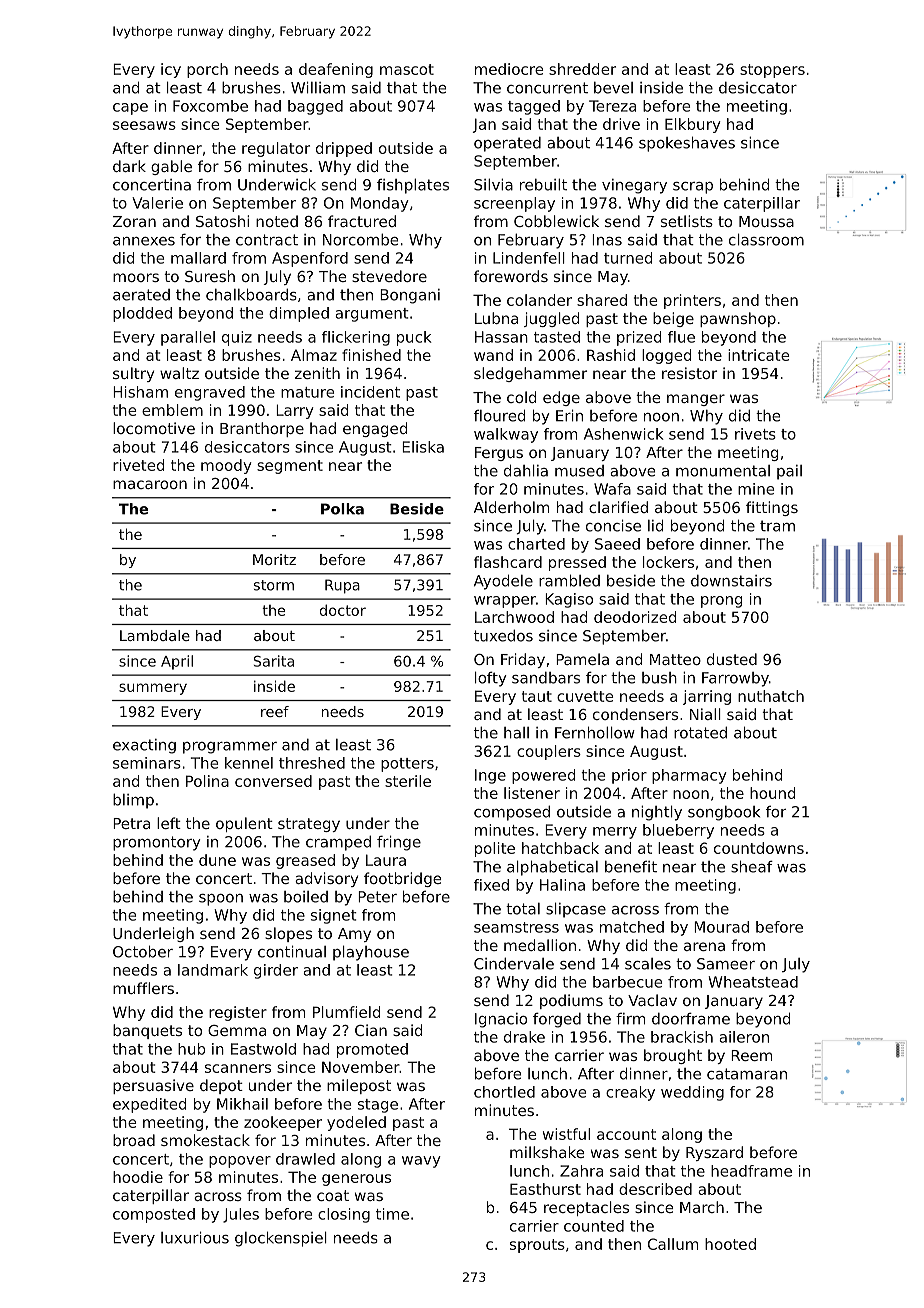 The height and width of the page is (1308, 924). Describe the element at coordinates (491, 679) in the page. I see `lofty` at that location.
